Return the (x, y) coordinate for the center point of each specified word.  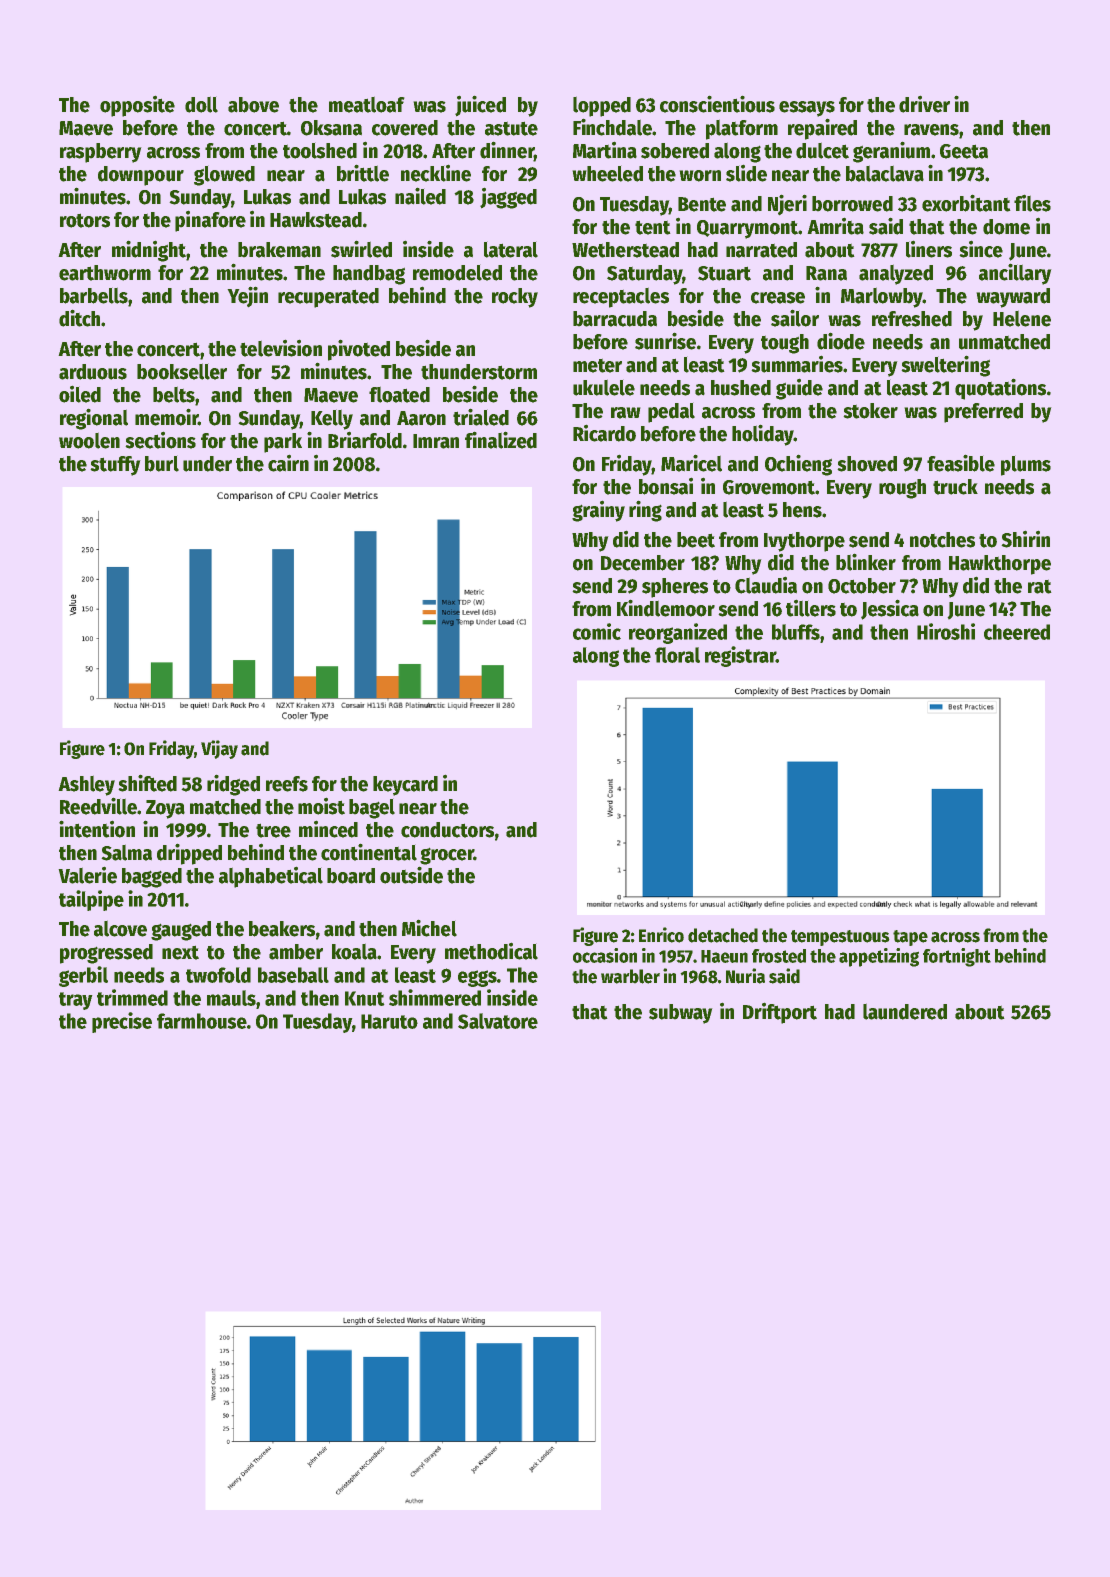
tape (910, 938)
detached (723, 935)
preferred (983, 413)
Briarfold (365, 440)
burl (162, 463)
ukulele (604, 387)
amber (296, 952)
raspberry (101, 153)
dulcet (822, 150)
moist (321, 806)
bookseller (182, 371)
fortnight (957, 957)
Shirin (1025, 539)
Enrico (661, 935)
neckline (436, 173)
